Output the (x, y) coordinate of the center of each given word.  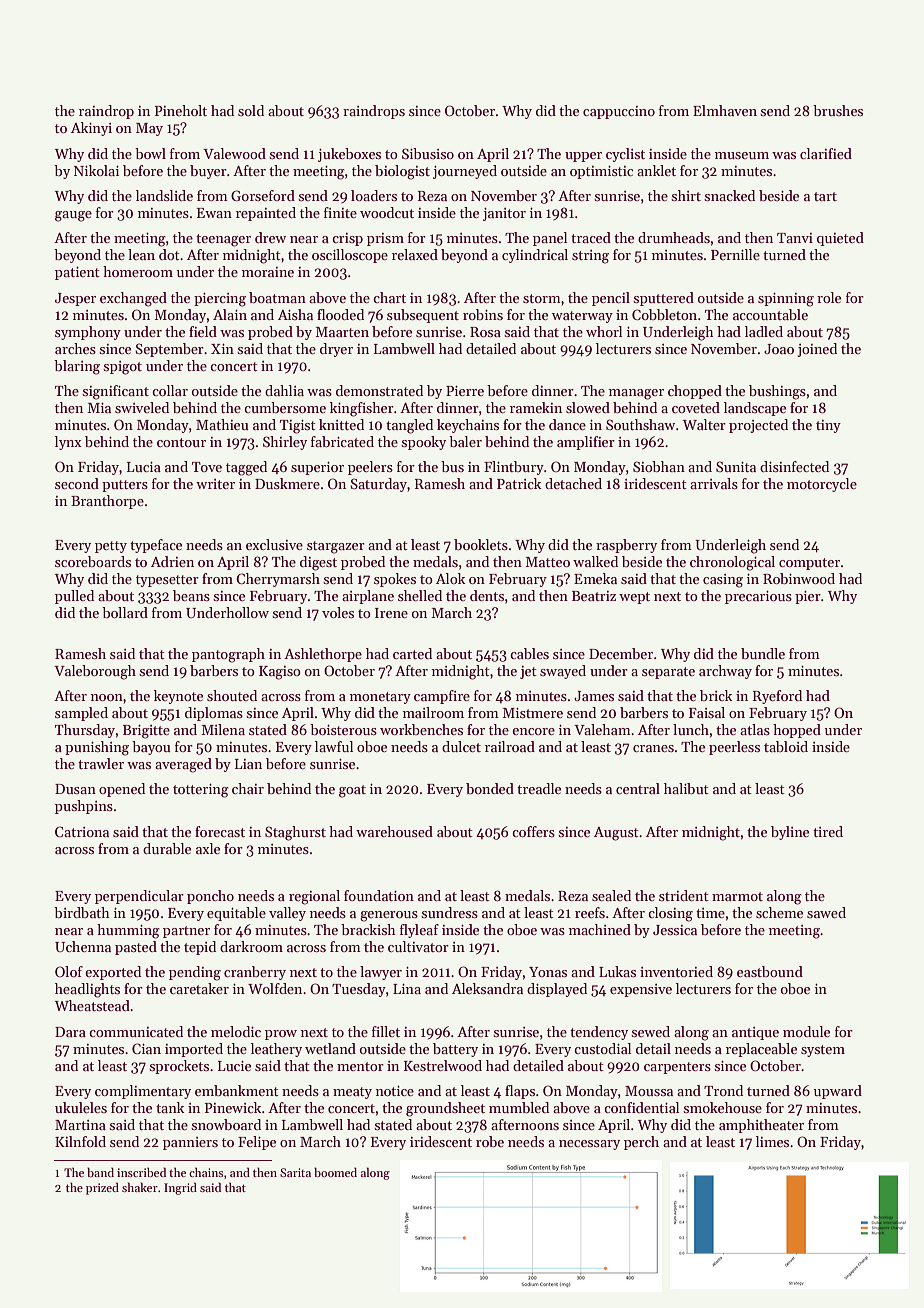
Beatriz (594, 596)
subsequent (423, 316)
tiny (828, 426)
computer (809, 564)
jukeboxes (349, 155)
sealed (611, 895)
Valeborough (95, 672)
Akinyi (91, 129)
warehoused (394, 831)
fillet (386, 1031)
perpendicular (139, 897)
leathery (276, 1050)
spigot (122, 368)
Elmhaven (725, 110)
